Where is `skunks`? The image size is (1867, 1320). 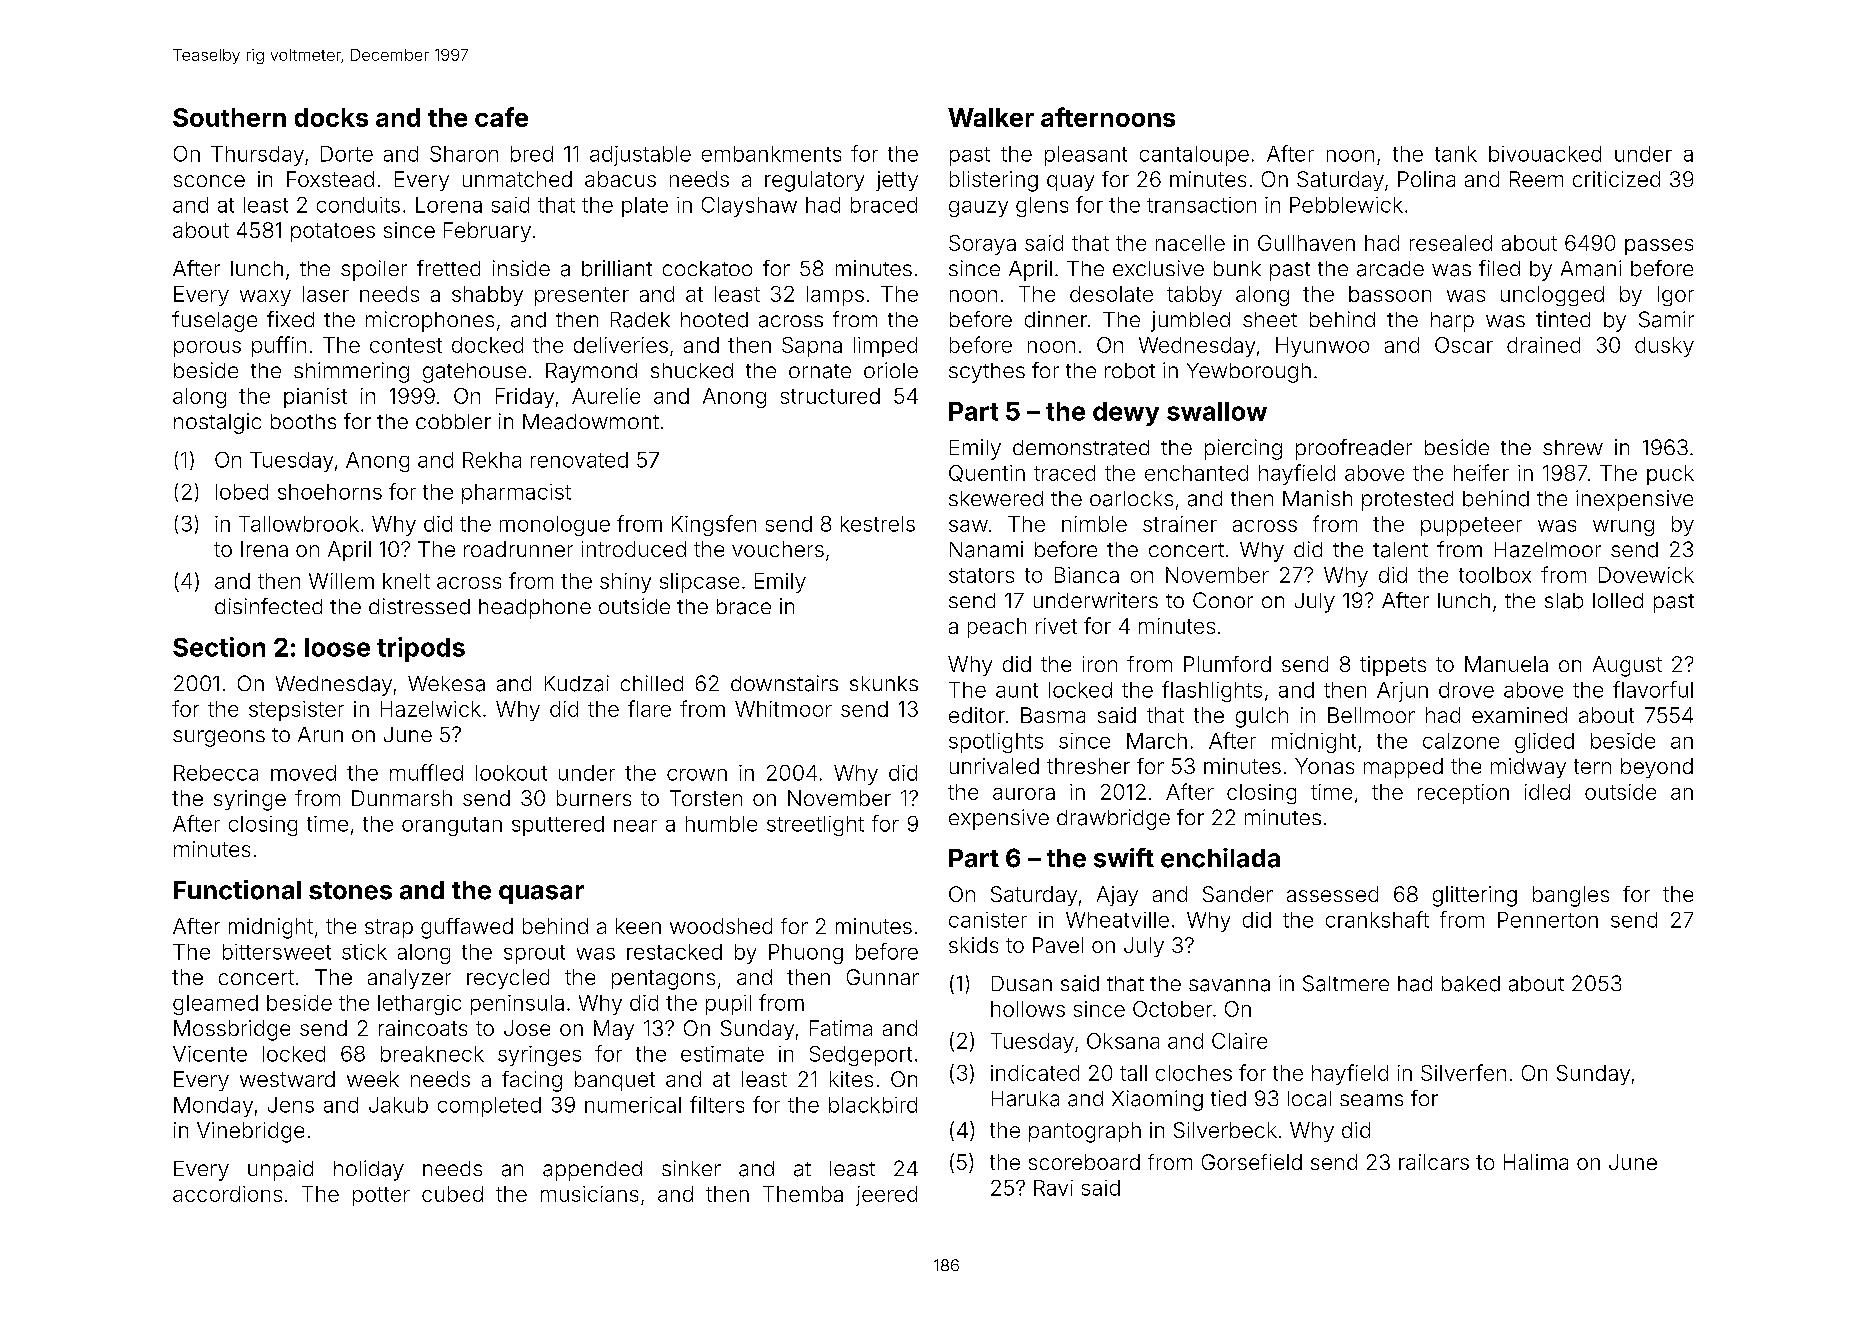
skunks is located at coordinates (884, 683).
